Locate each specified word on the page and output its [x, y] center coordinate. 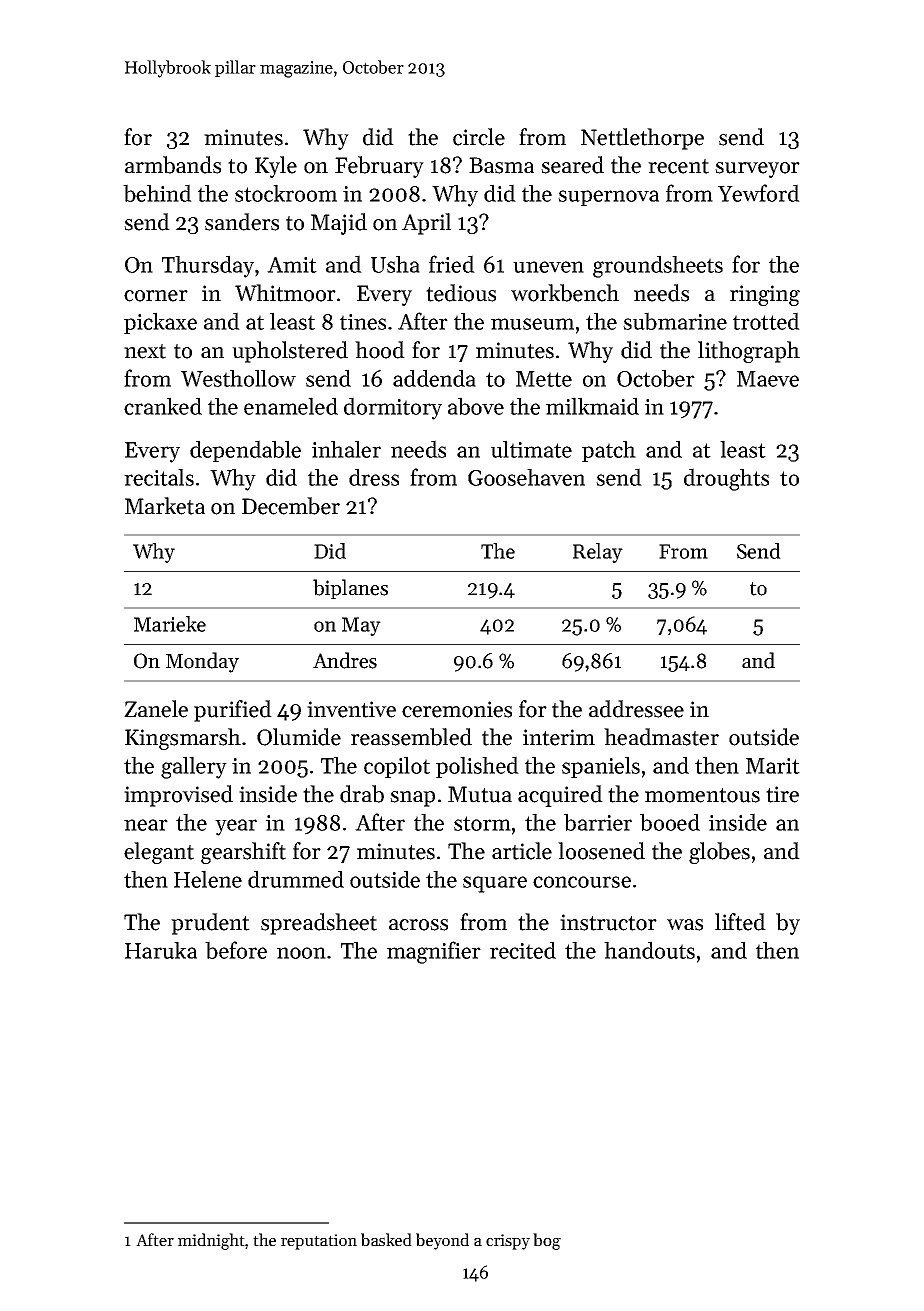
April [426, 224]
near [146, 825]
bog [547, 1241]
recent [678, 166]
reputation [319, 1242]
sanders [242, 222]
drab [362, 794]
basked [386, 1239]
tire [782, 794]
